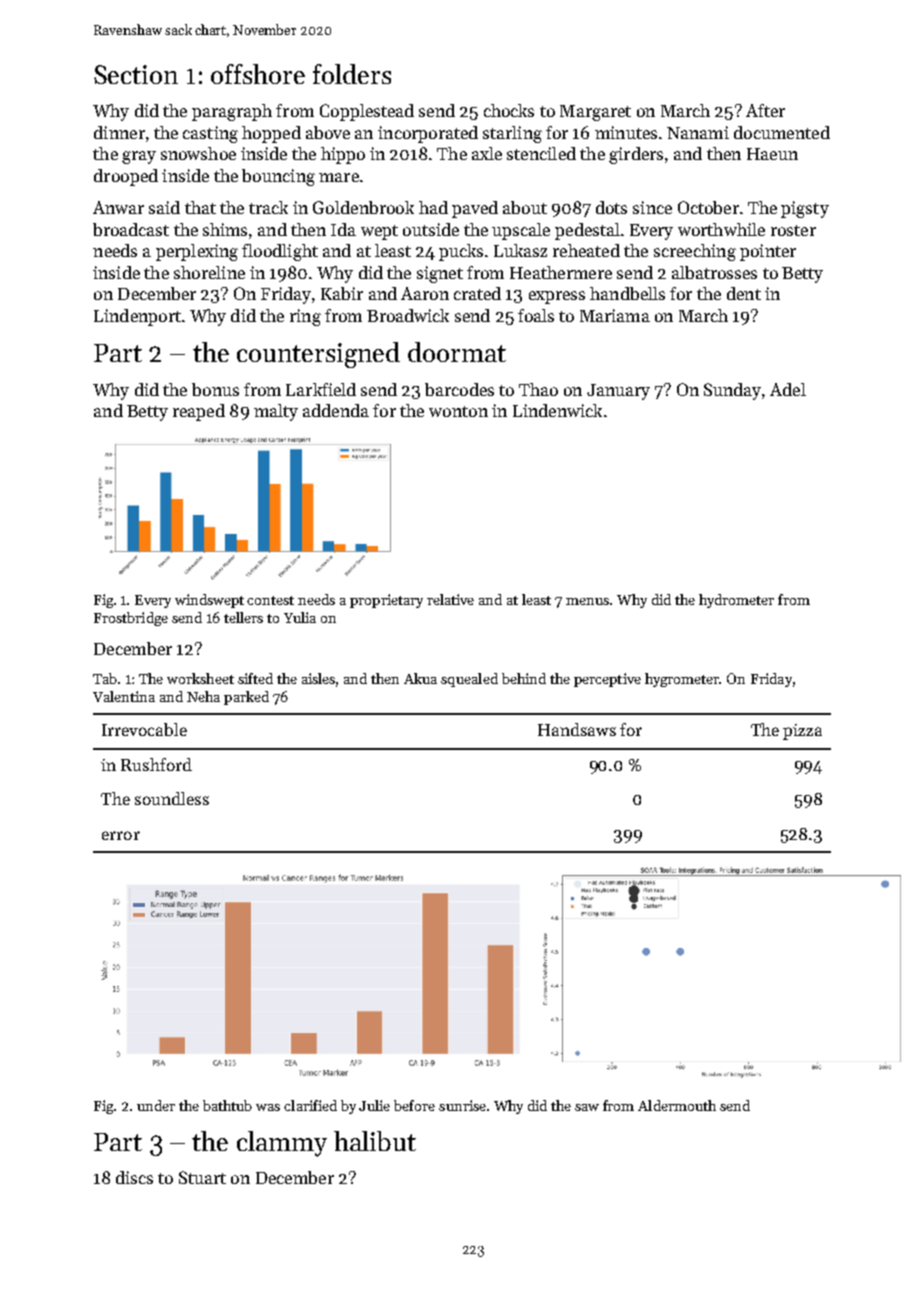 Image resolution: width=924 pixels, height=1314 pixels. What do you see at coordinates (202, 1177) in the image?
I see `Stuart` at bounding box center [202, 1177].
